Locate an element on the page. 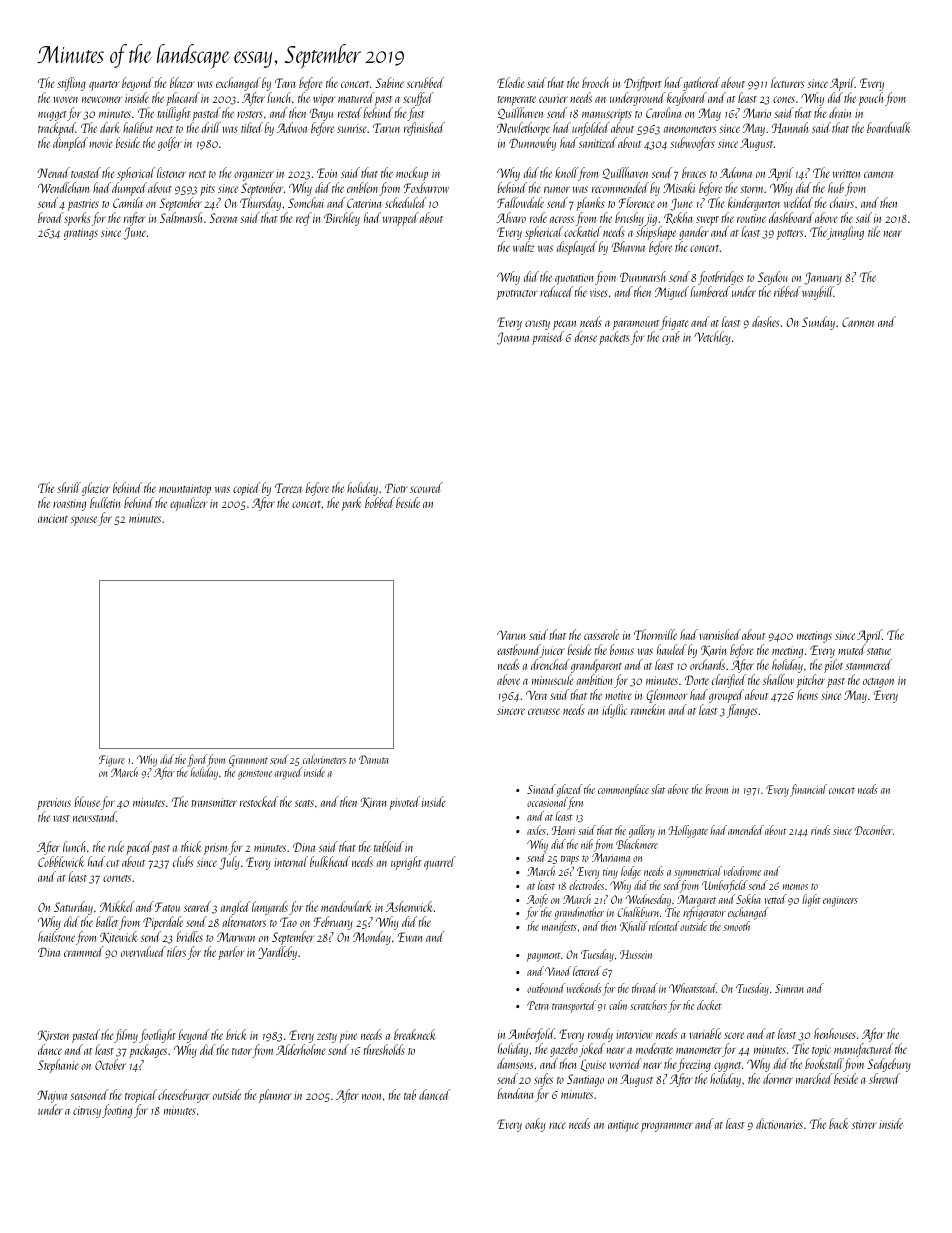 This image has height=1233, width=952. citrusy is located at coordinates (87, 1112).
